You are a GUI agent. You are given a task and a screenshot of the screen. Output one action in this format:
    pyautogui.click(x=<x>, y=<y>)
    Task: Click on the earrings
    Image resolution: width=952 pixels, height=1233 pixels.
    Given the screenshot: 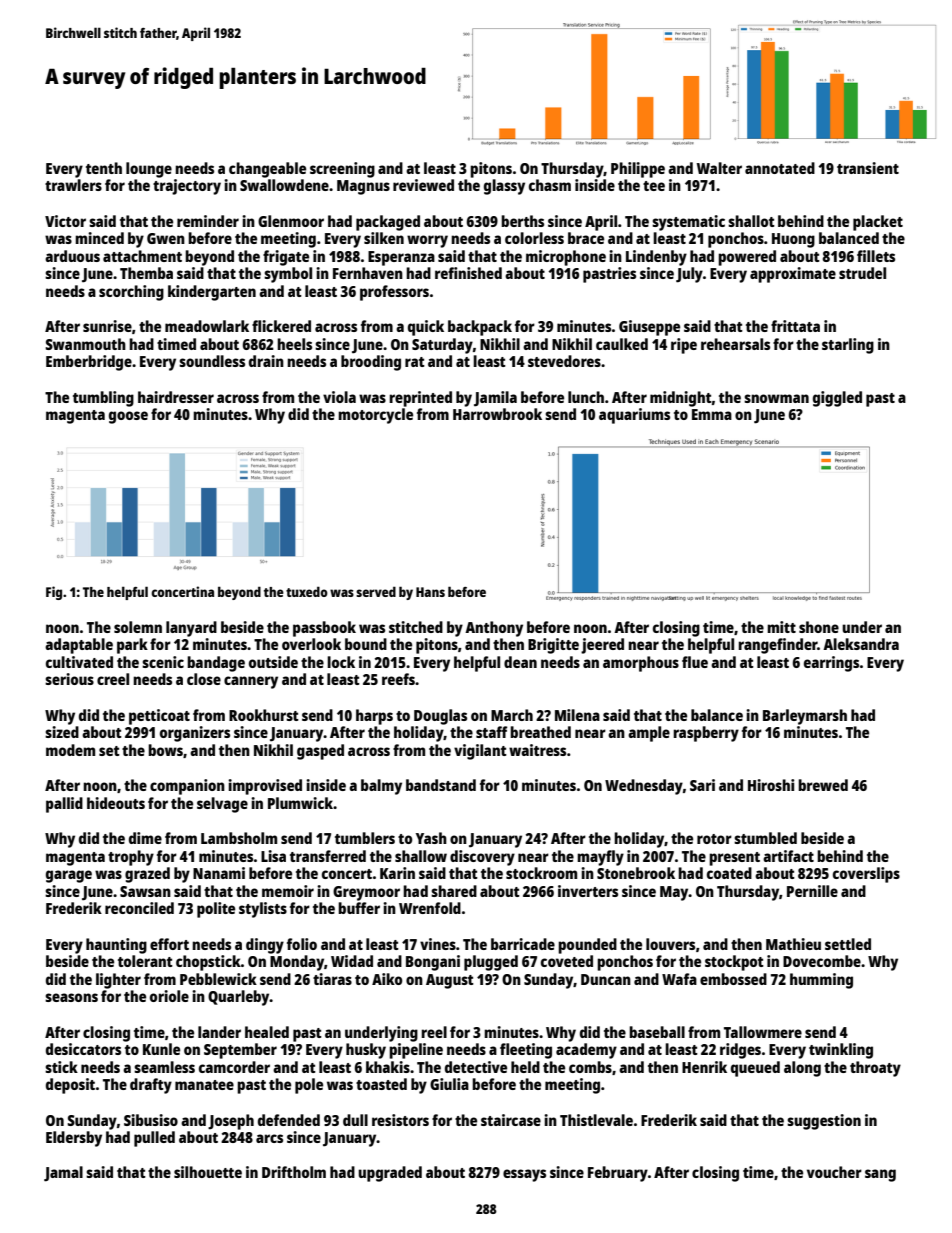 What is the action you would take?
    pyautogui.click(x=831, y=664)
